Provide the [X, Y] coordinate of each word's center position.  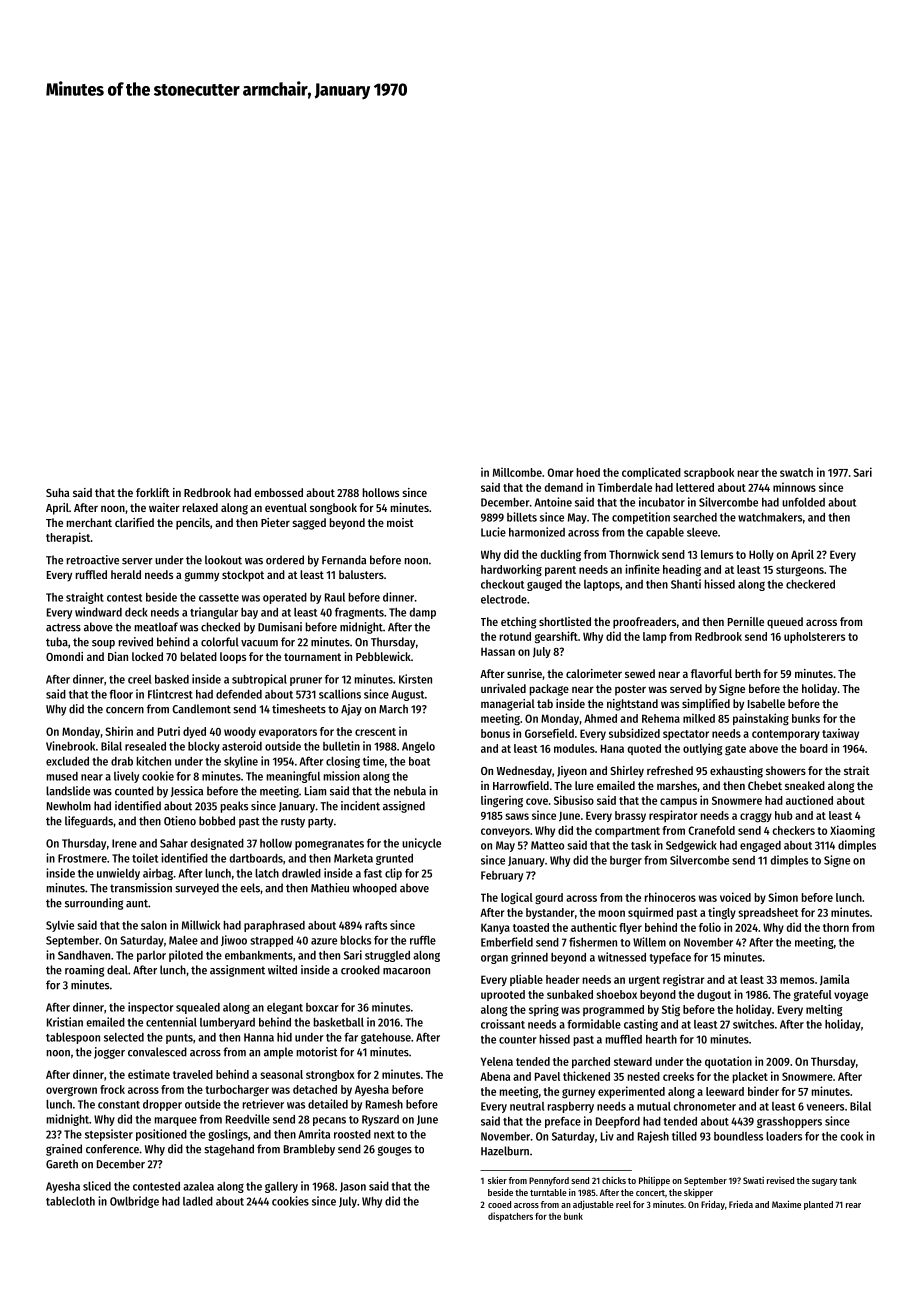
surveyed [197, 889]
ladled [198, 1201]
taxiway [840, 734]
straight [85, 598]
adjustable [593, 1205]
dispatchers [510, 1217]
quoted [644, 749]
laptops [602, 585]
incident [360, 806]
